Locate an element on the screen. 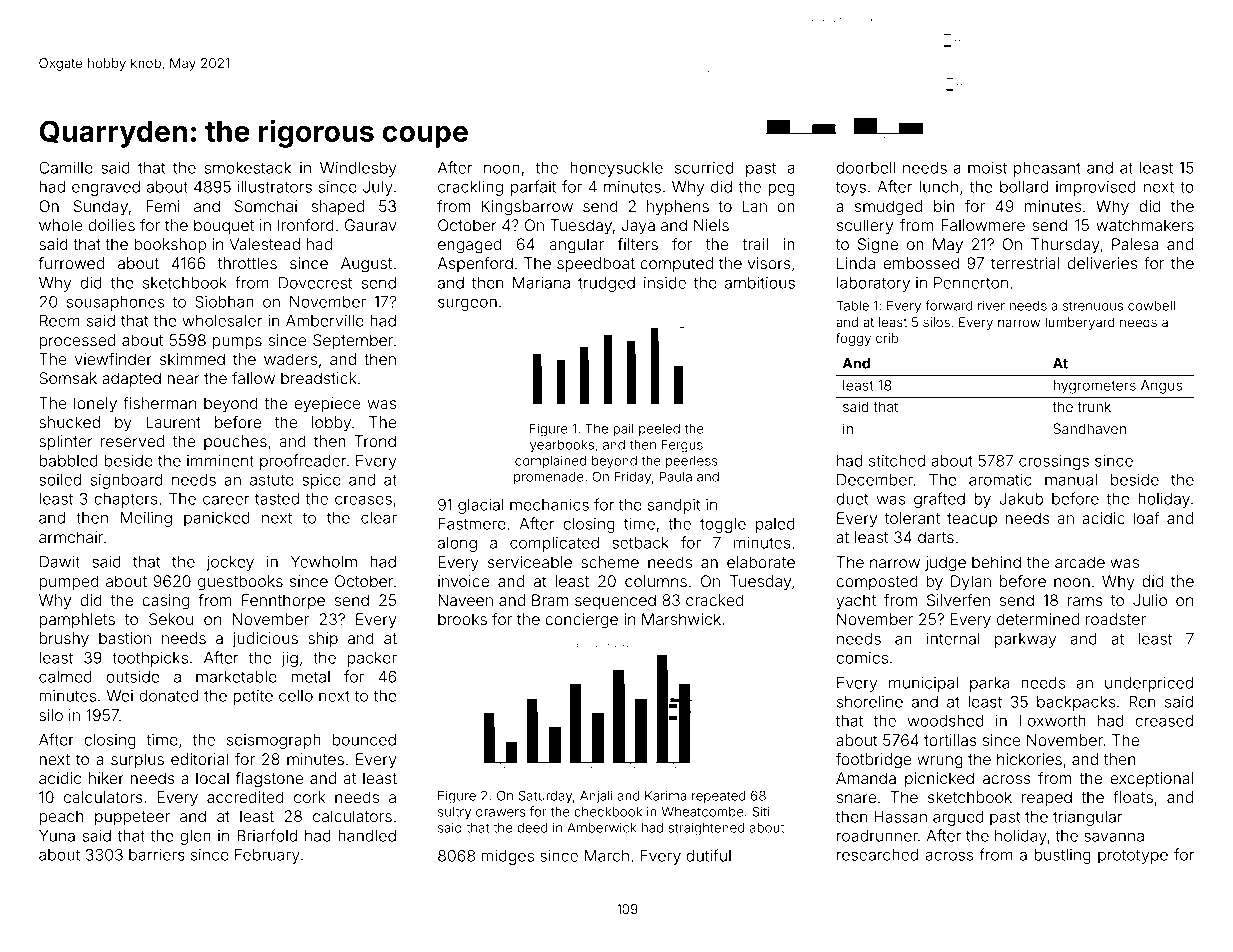 The image size is (1233, 952). Femi is located at coordinates (163, 206).
